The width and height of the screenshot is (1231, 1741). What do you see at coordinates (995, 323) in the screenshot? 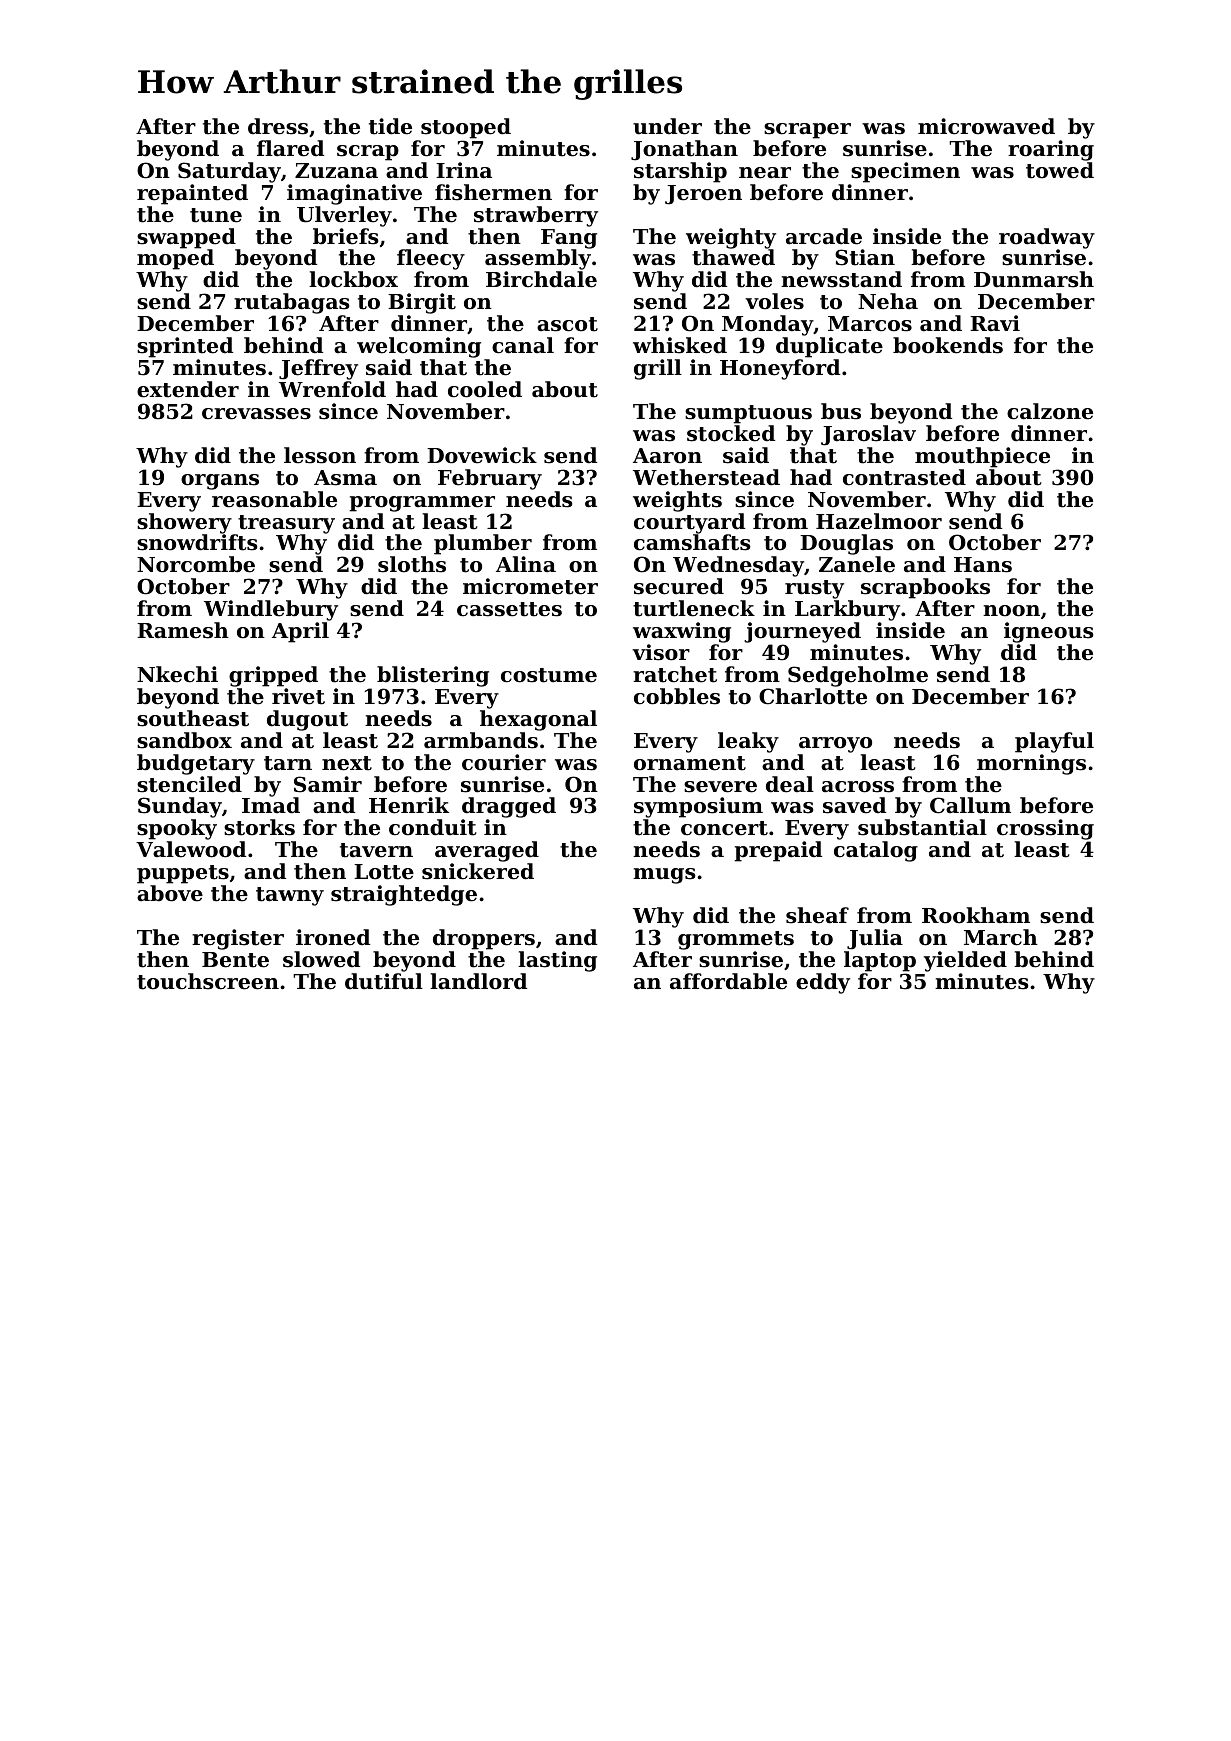
I see `Ravi` at bounding box center [995, 323].
